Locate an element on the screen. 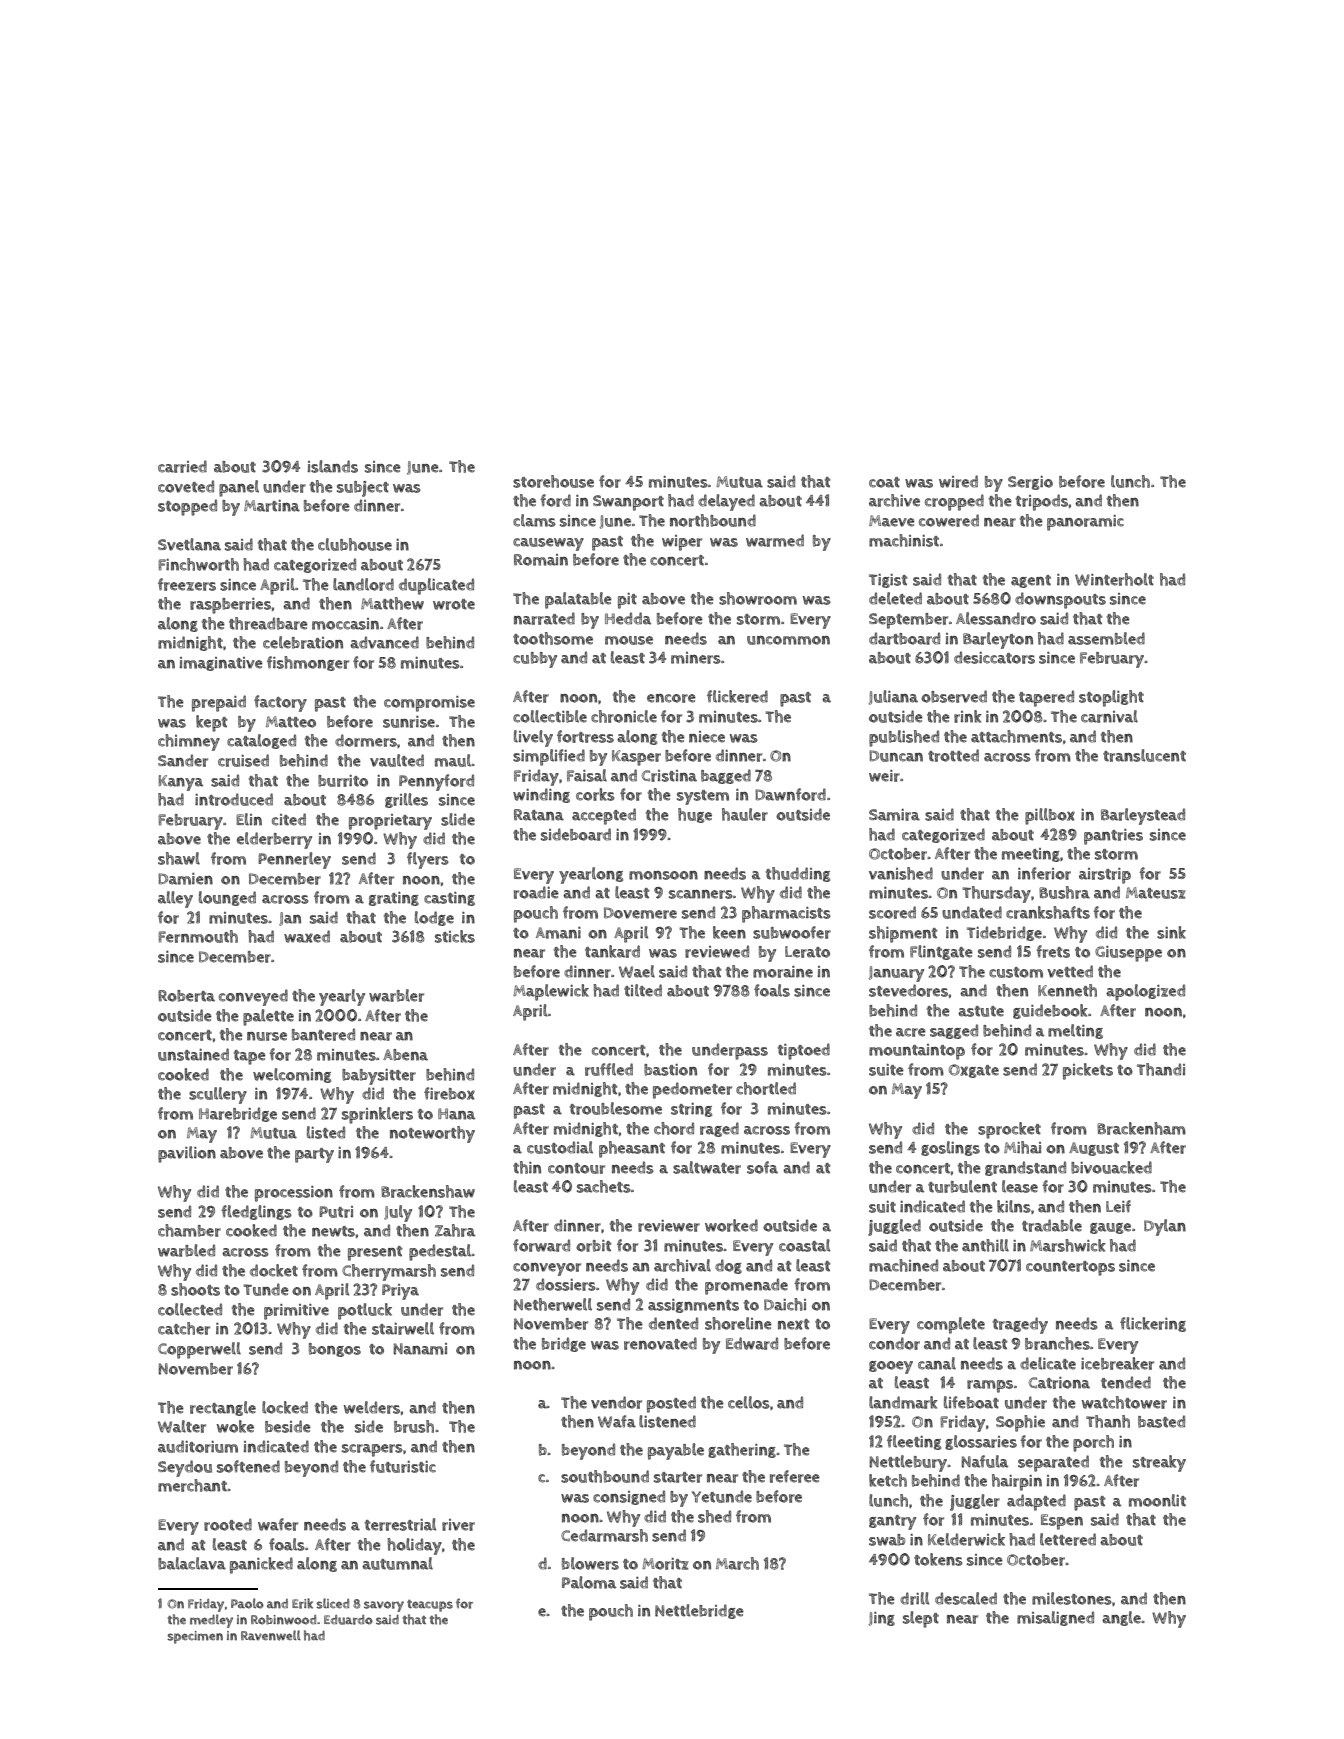 The height and width of the screenshot is (1739, 1344). storehouse is located at coordinates (553, 481).
